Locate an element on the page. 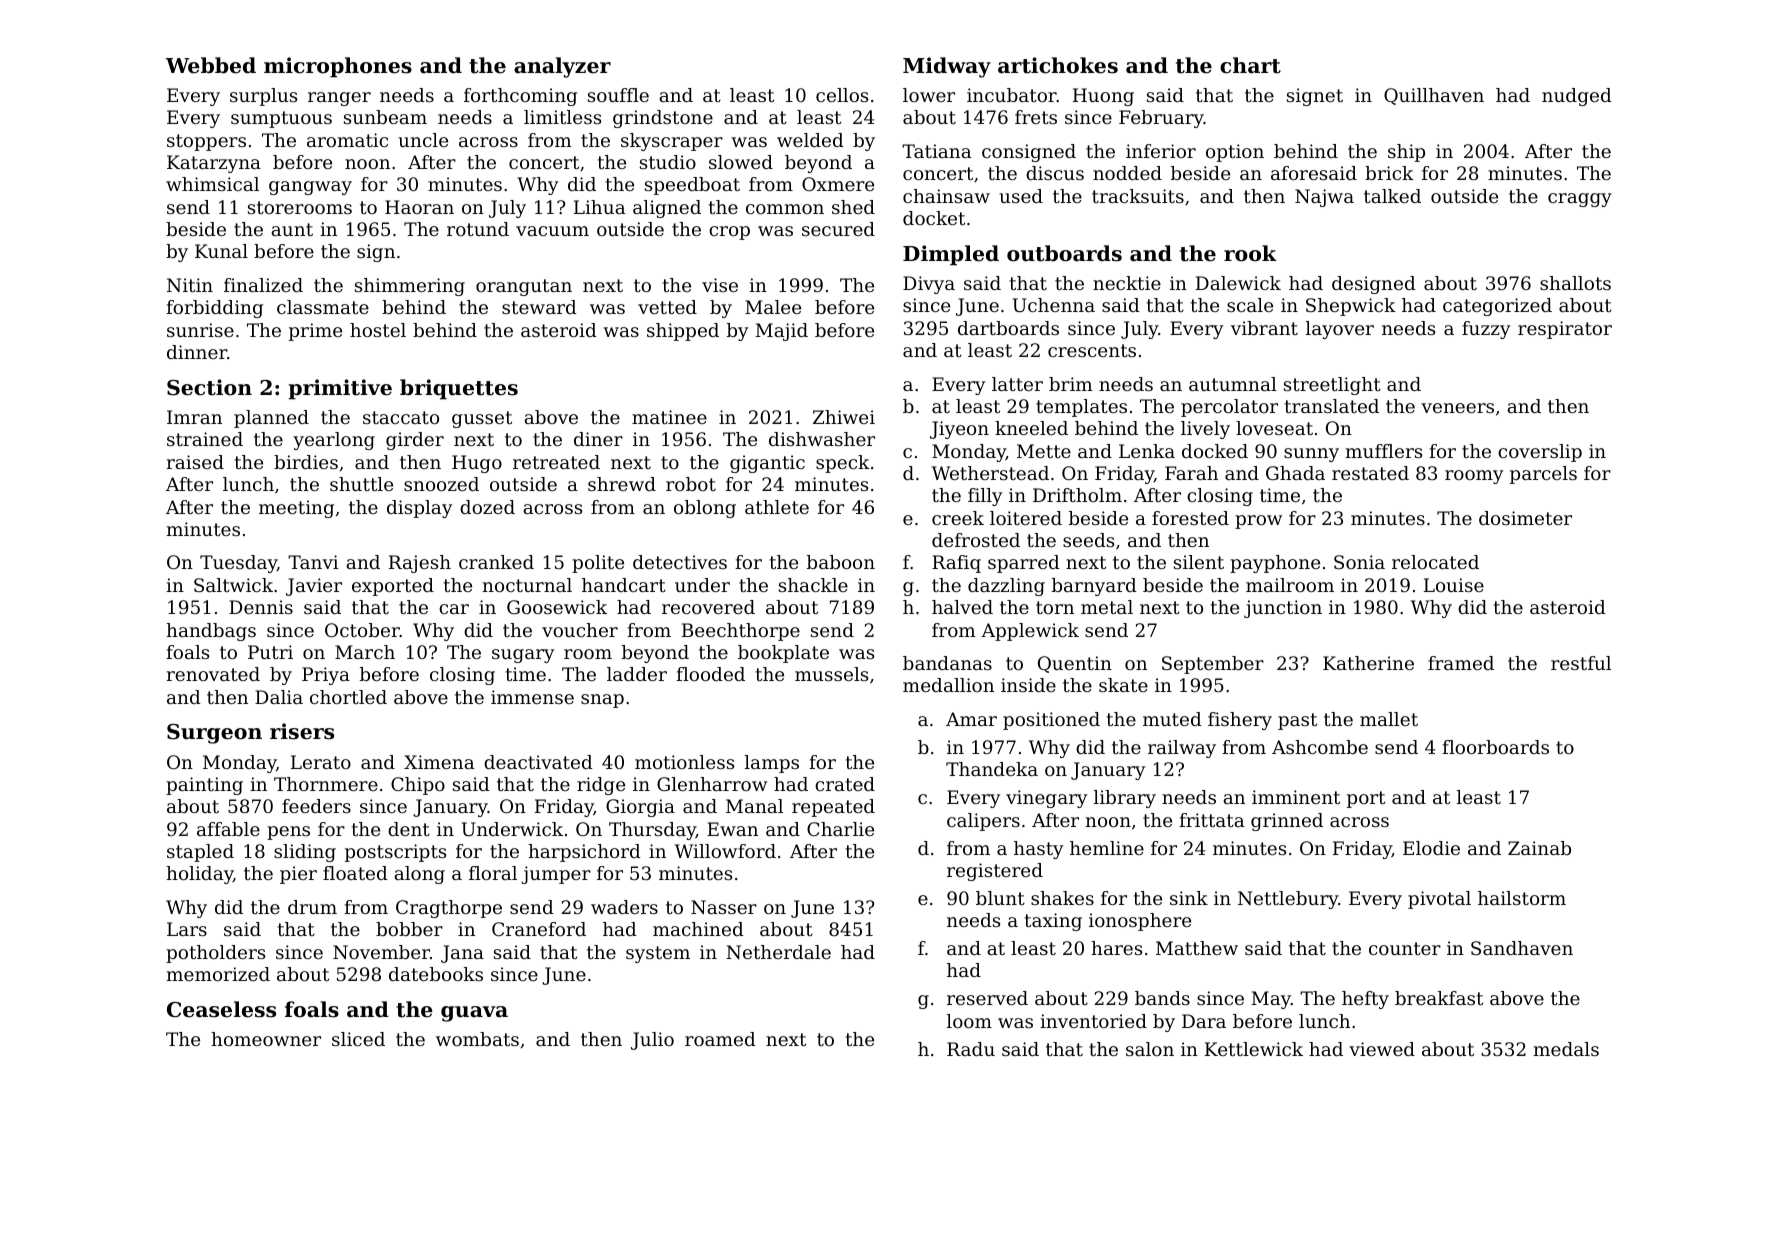 The width and height of the page is (1778, 1257). mallet is located at coordinates (1389, 719).
